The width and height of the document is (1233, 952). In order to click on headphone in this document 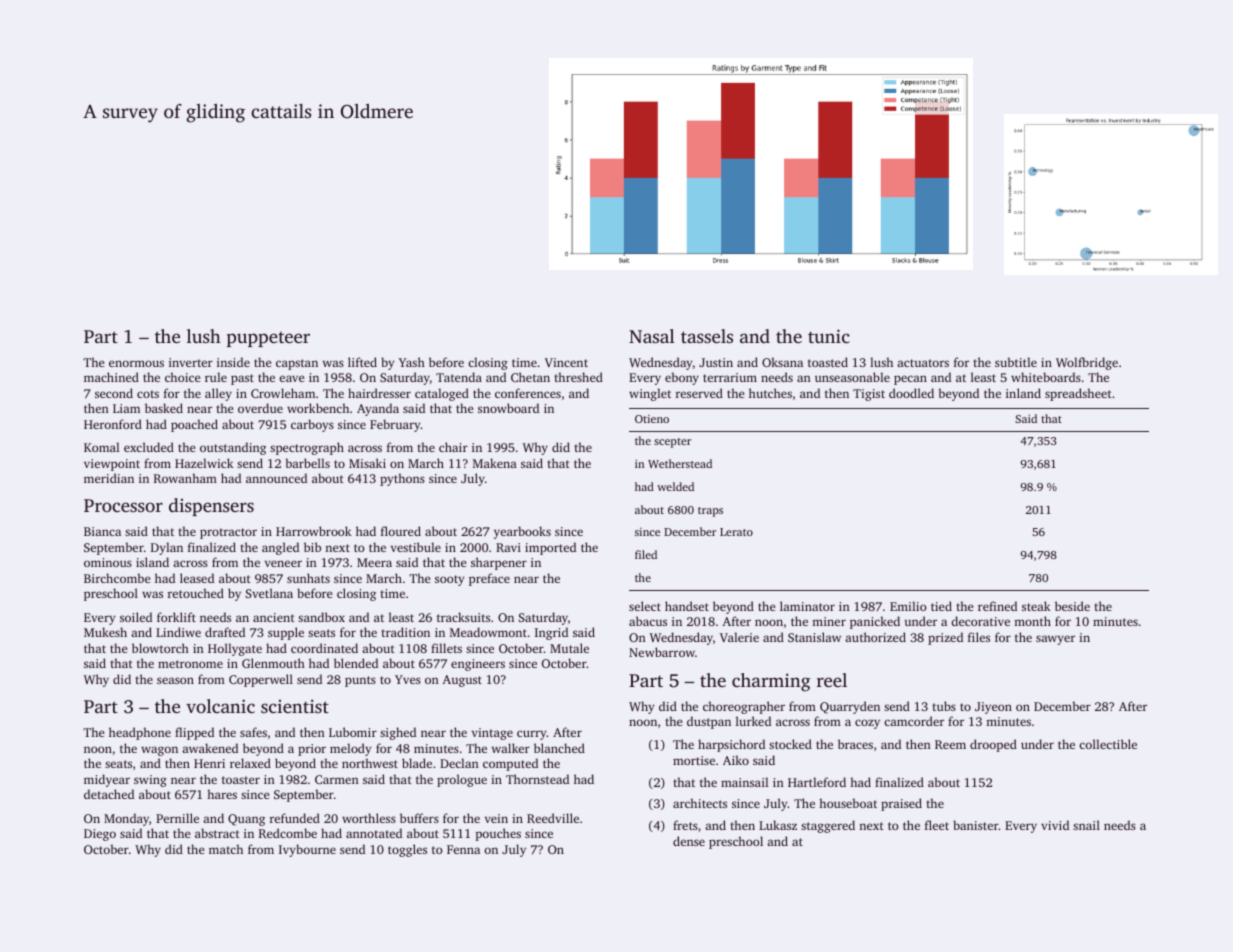, I will do `click(140, 733)`.
